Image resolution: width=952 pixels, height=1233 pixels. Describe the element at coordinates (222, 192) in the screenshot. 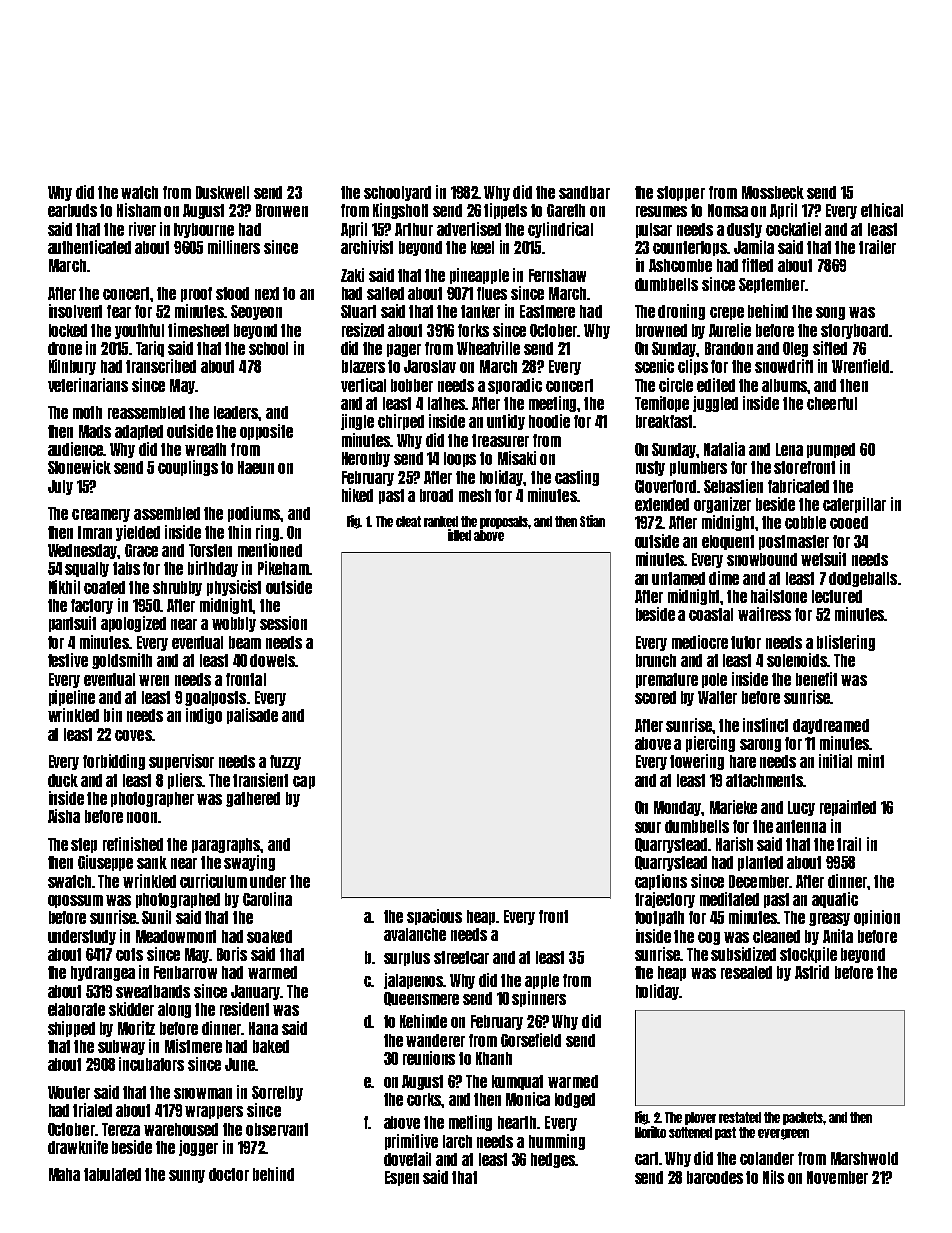

I see `Duskwell` at that location.
